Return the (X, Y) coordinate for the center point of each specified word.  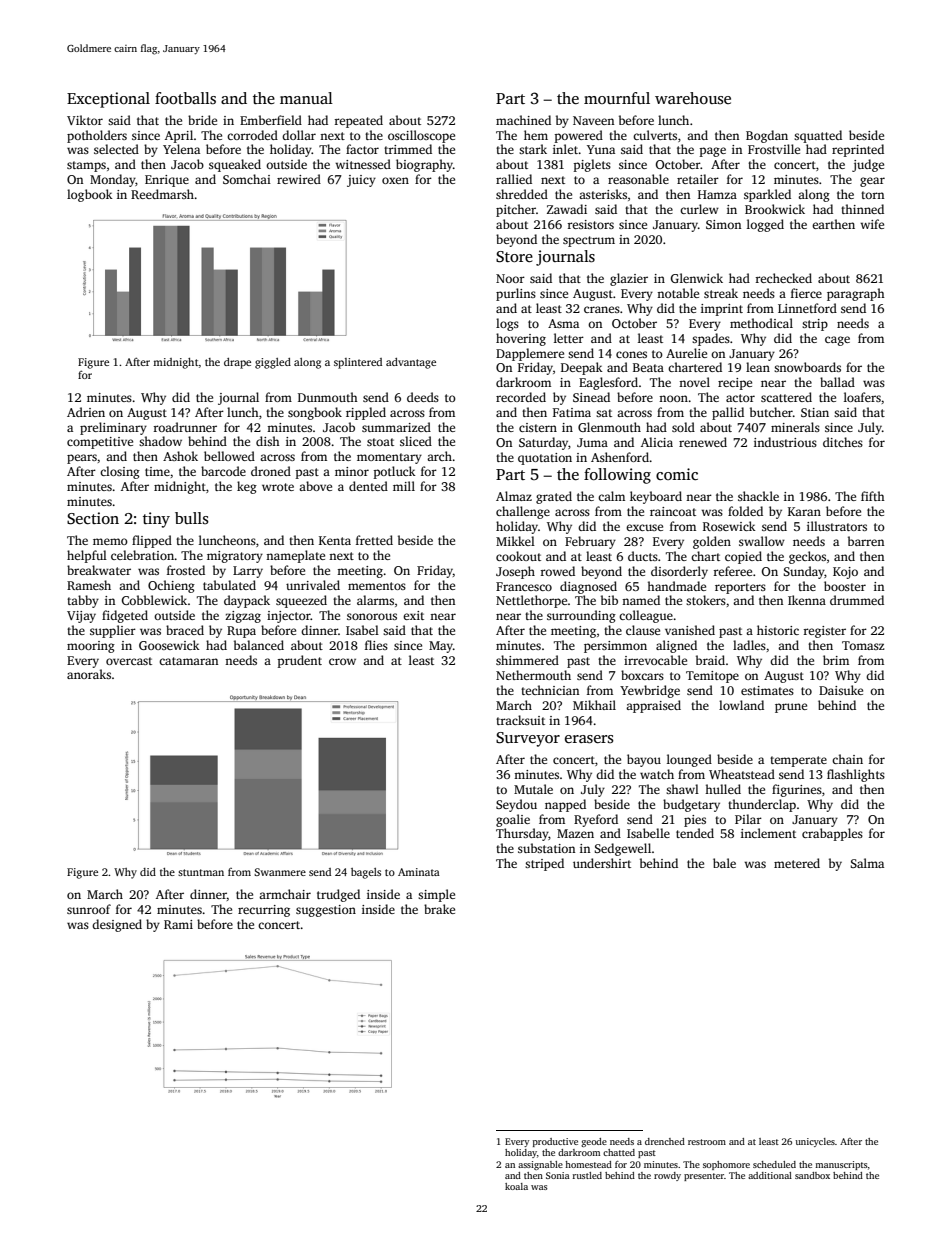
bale (724, 863)
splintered (358, 363)
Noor (510, 278)
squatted (818, 136)
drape (237, 363)
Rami (178, 924)
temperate (798, 761)
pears (82, 459)
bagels (366, 873)
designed (117, 925)
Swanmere (280, 872)
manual (306, 98)
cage (837, 341)
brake (439, 909)
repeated (359, 121)
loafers (862, 397)
